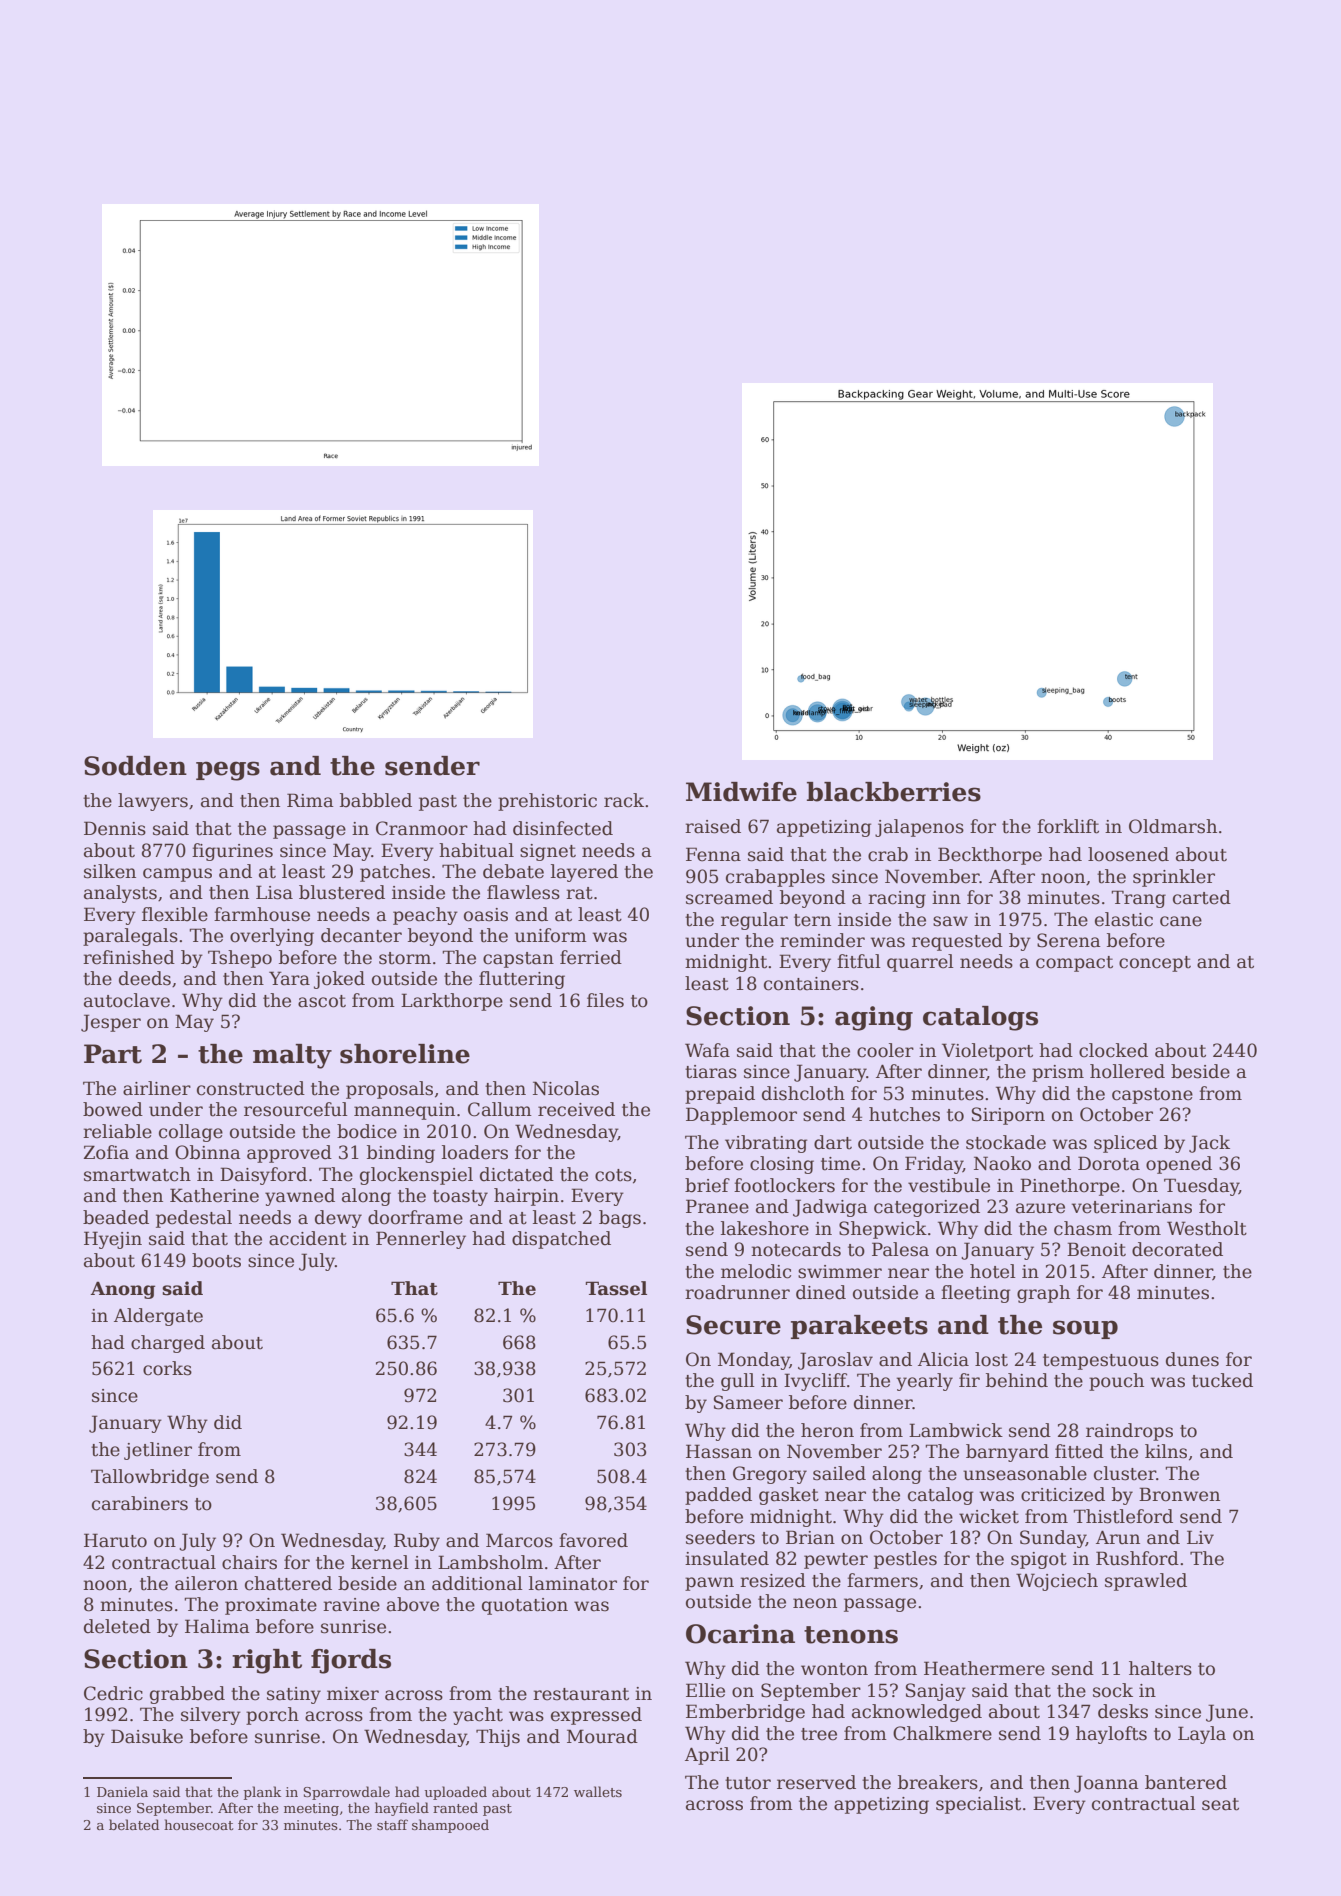 The width and height of the screenshot is (1341, 1896). What do you see at coordinates (1177, 1249) in the screenshot?
I see `decorated` at bounding box center [1177, 1249].
